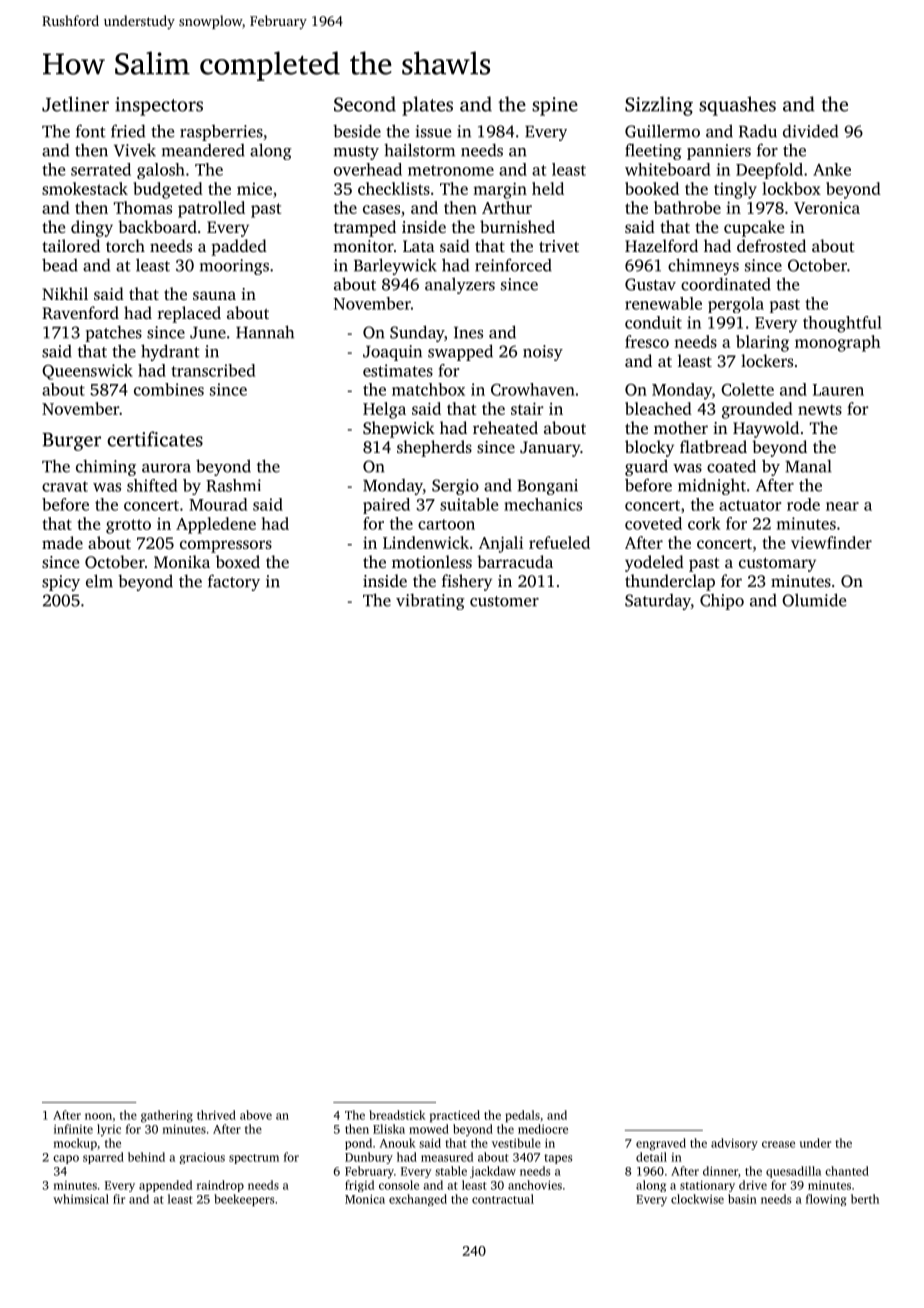 The image size is (924, 1308). I want to click on suitable, so click(469, 504).
